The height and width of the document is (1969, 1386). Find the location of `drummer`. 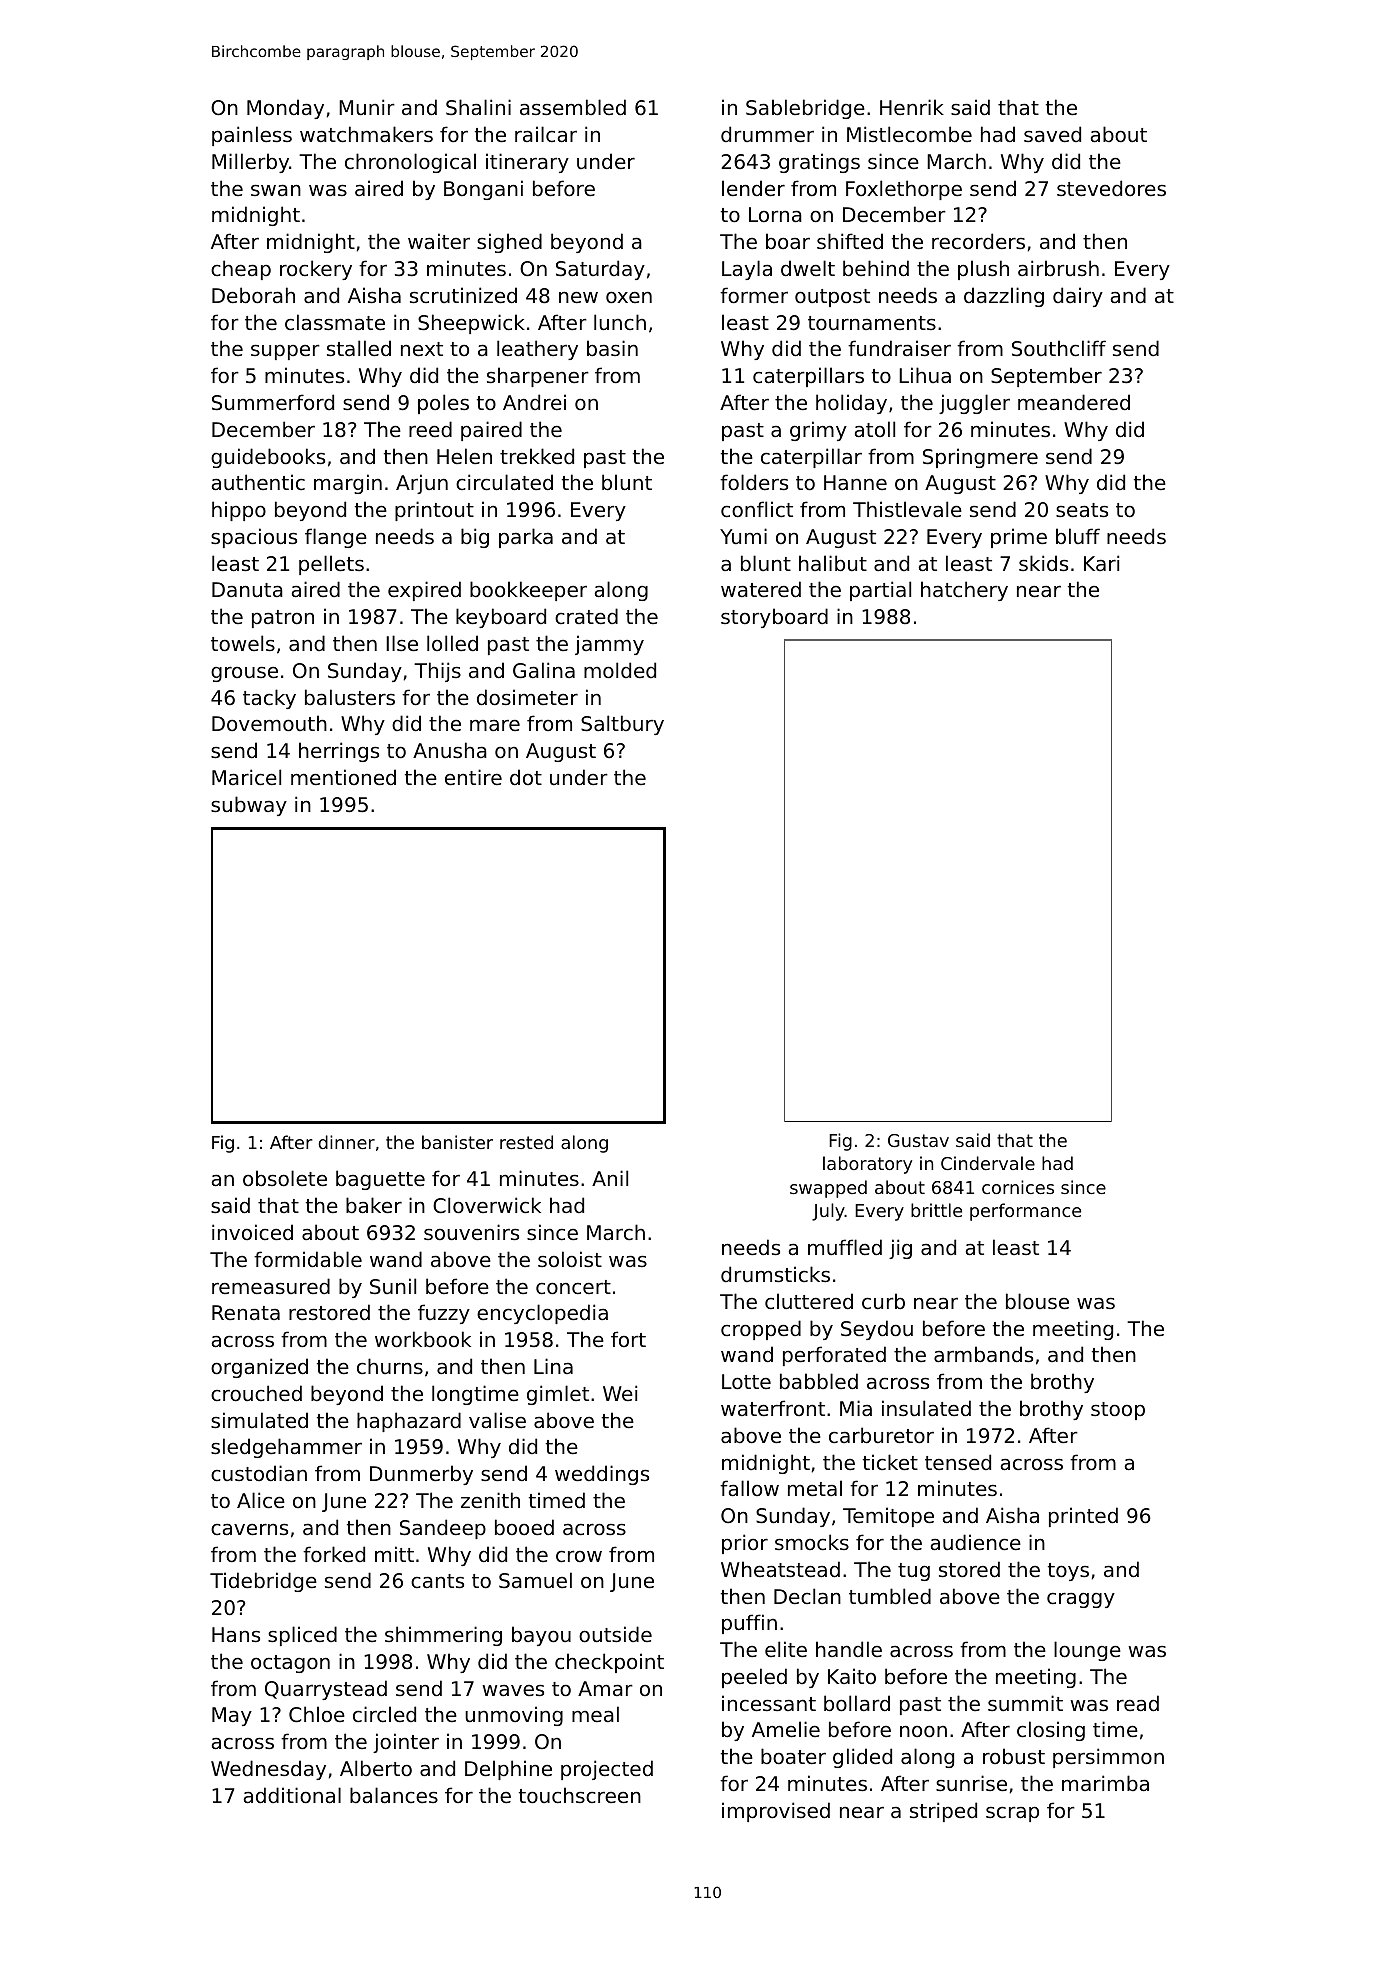

drummer is located at coordinates (767, 134).
